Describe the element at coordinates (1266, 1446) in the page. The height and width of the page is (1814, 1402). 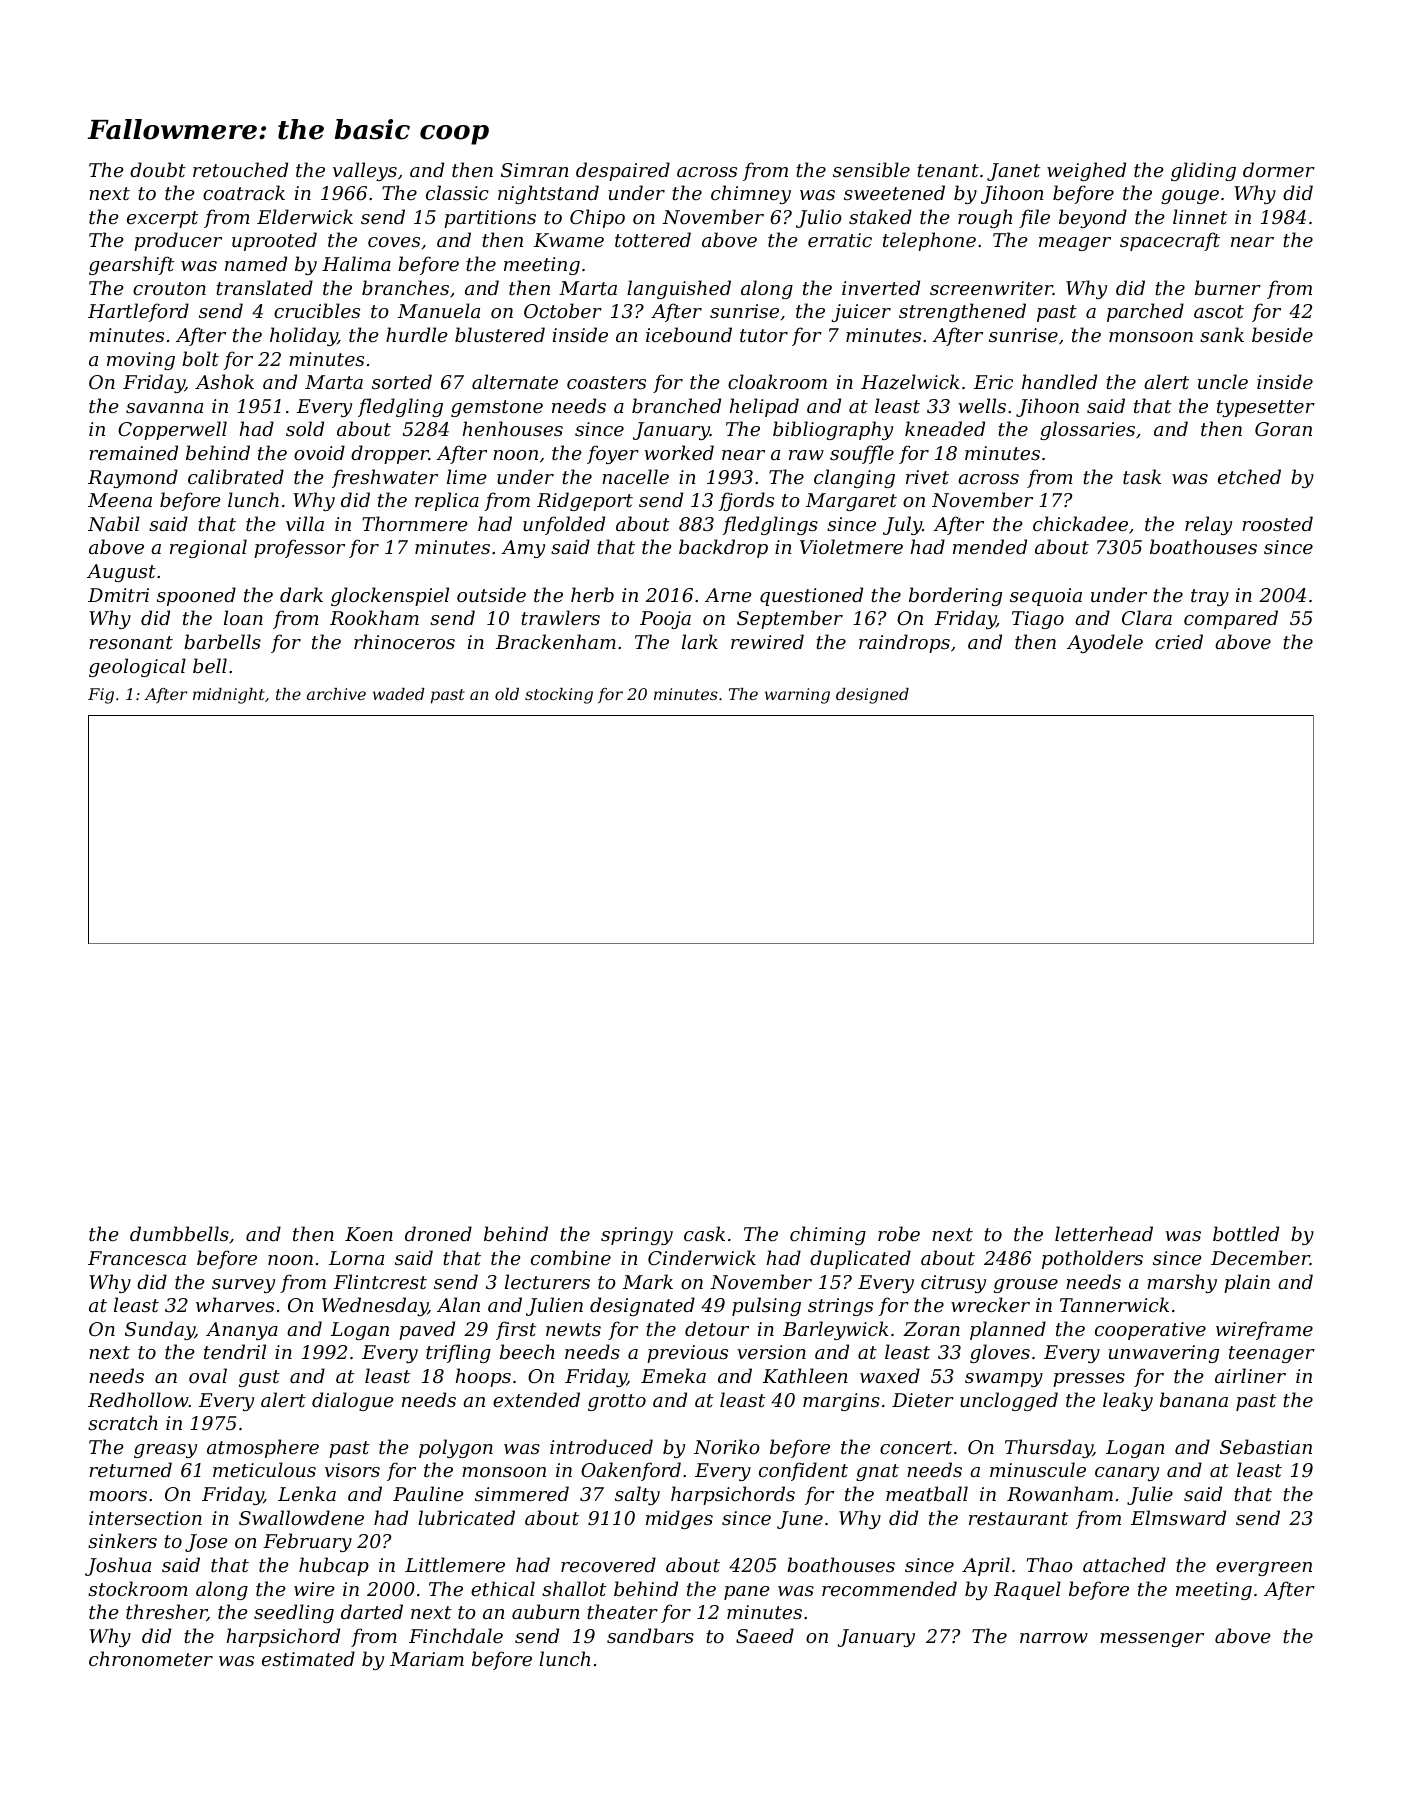
I see `Sebastian` at that location.
